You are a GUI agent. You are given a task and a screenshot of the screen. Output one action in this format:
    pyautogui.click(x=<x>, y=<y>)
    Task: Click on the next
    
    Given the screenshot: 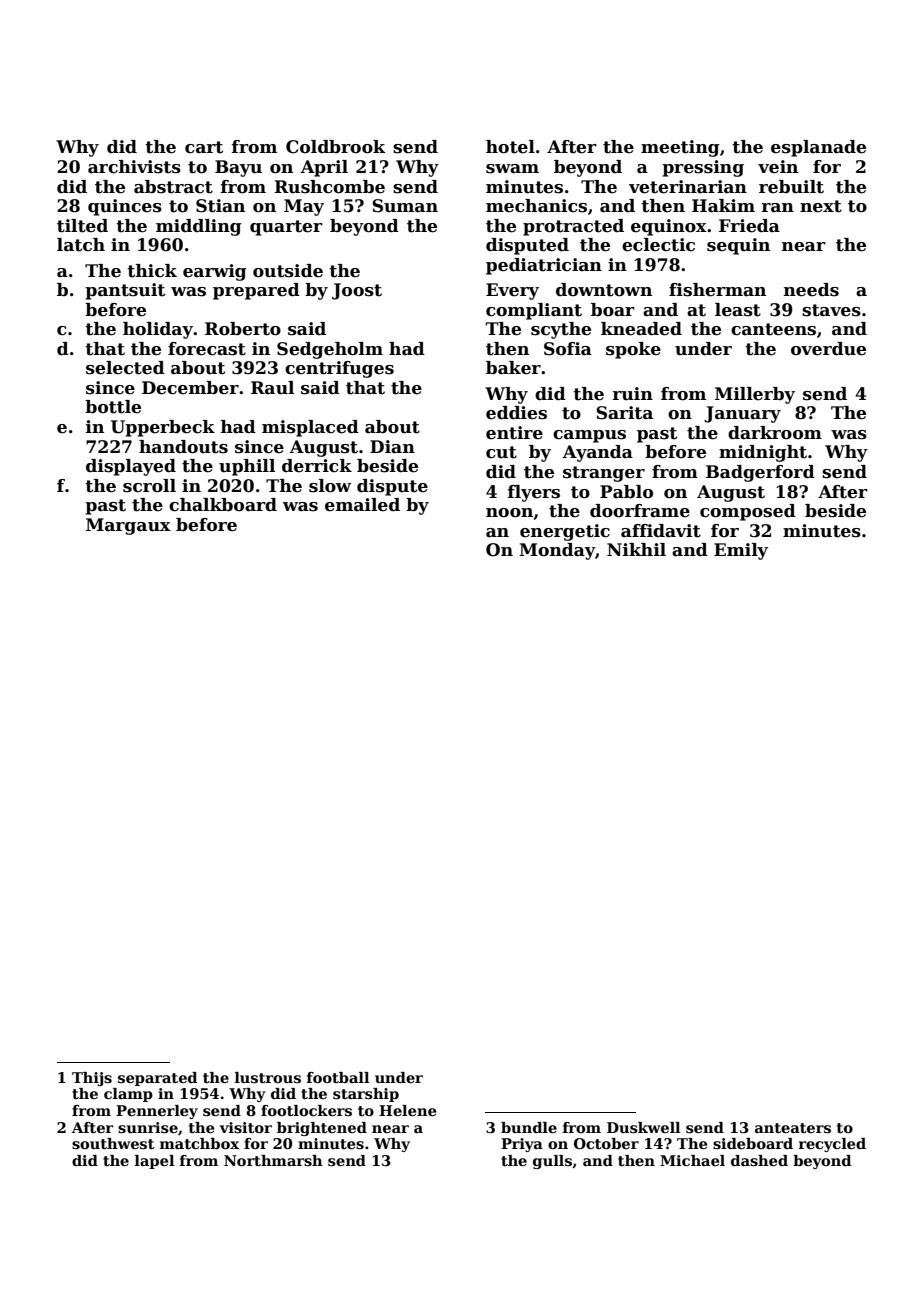 What is the action you would take?
    pyautogui.click(x=821, y=206)
